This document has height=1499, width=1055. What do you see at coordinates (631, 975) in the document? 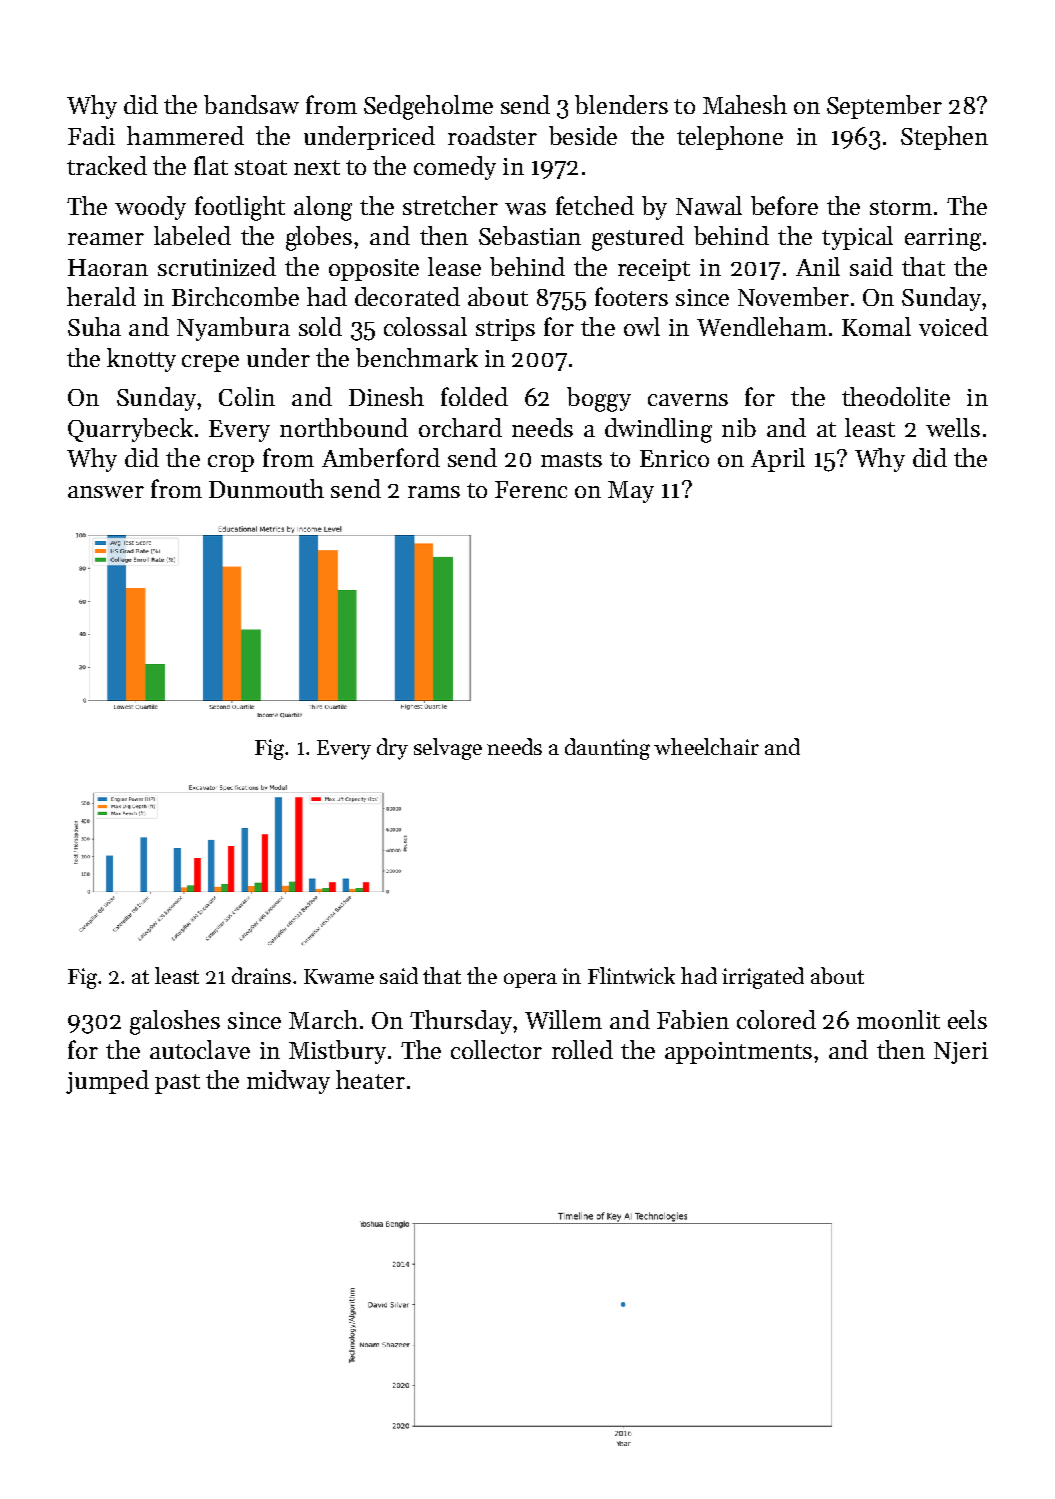
I see `Flintwick` at bounding box center [631, 975].
